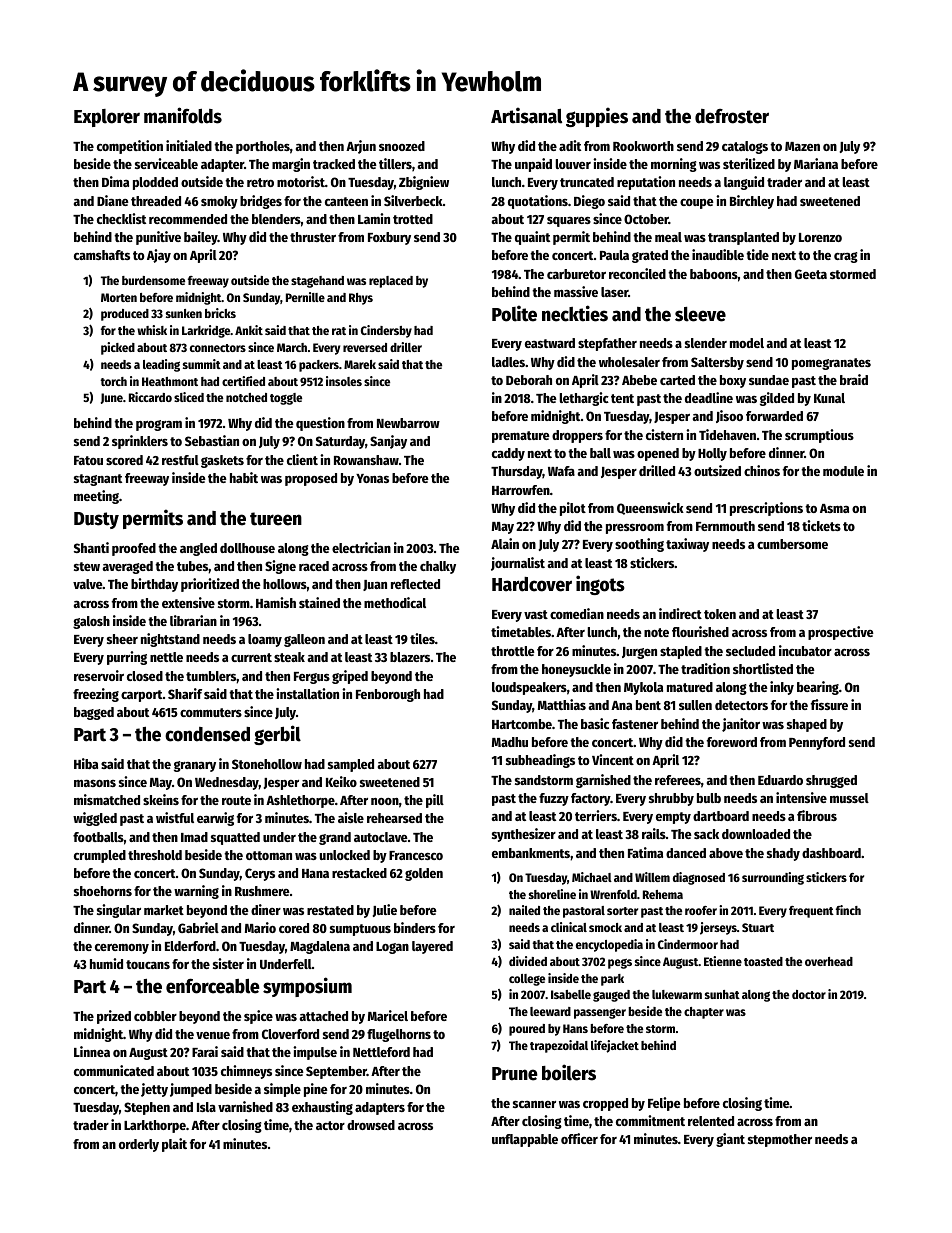  Describe the element at coordinates (677, 380) in the document. I see `carted` at that location.
